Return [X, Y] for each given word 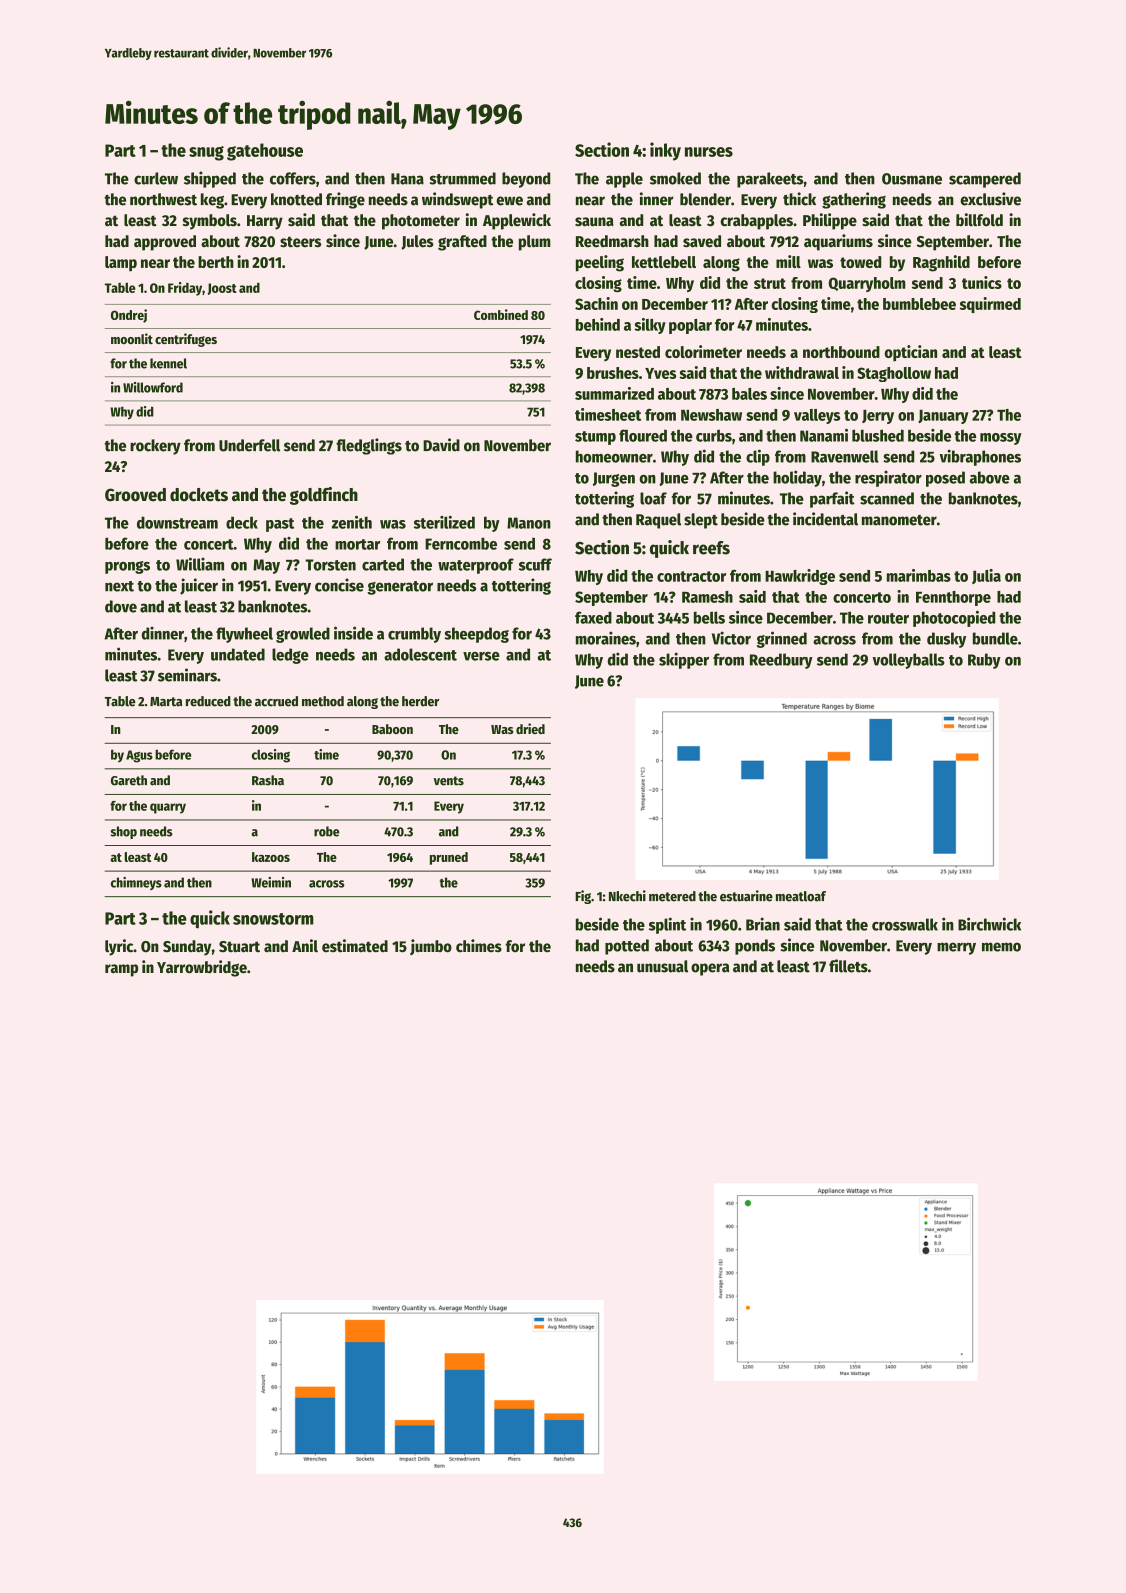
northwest [163, 199]
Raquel [658, 521]
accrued [276, 701]
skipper [684, 660]
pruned [449, 858]
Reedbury [781, 661]
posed [945, 479]
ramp [121, 970]
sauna [594, 222]
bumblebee [919, 304]
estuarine [746, 896]
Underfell [249, 445]
